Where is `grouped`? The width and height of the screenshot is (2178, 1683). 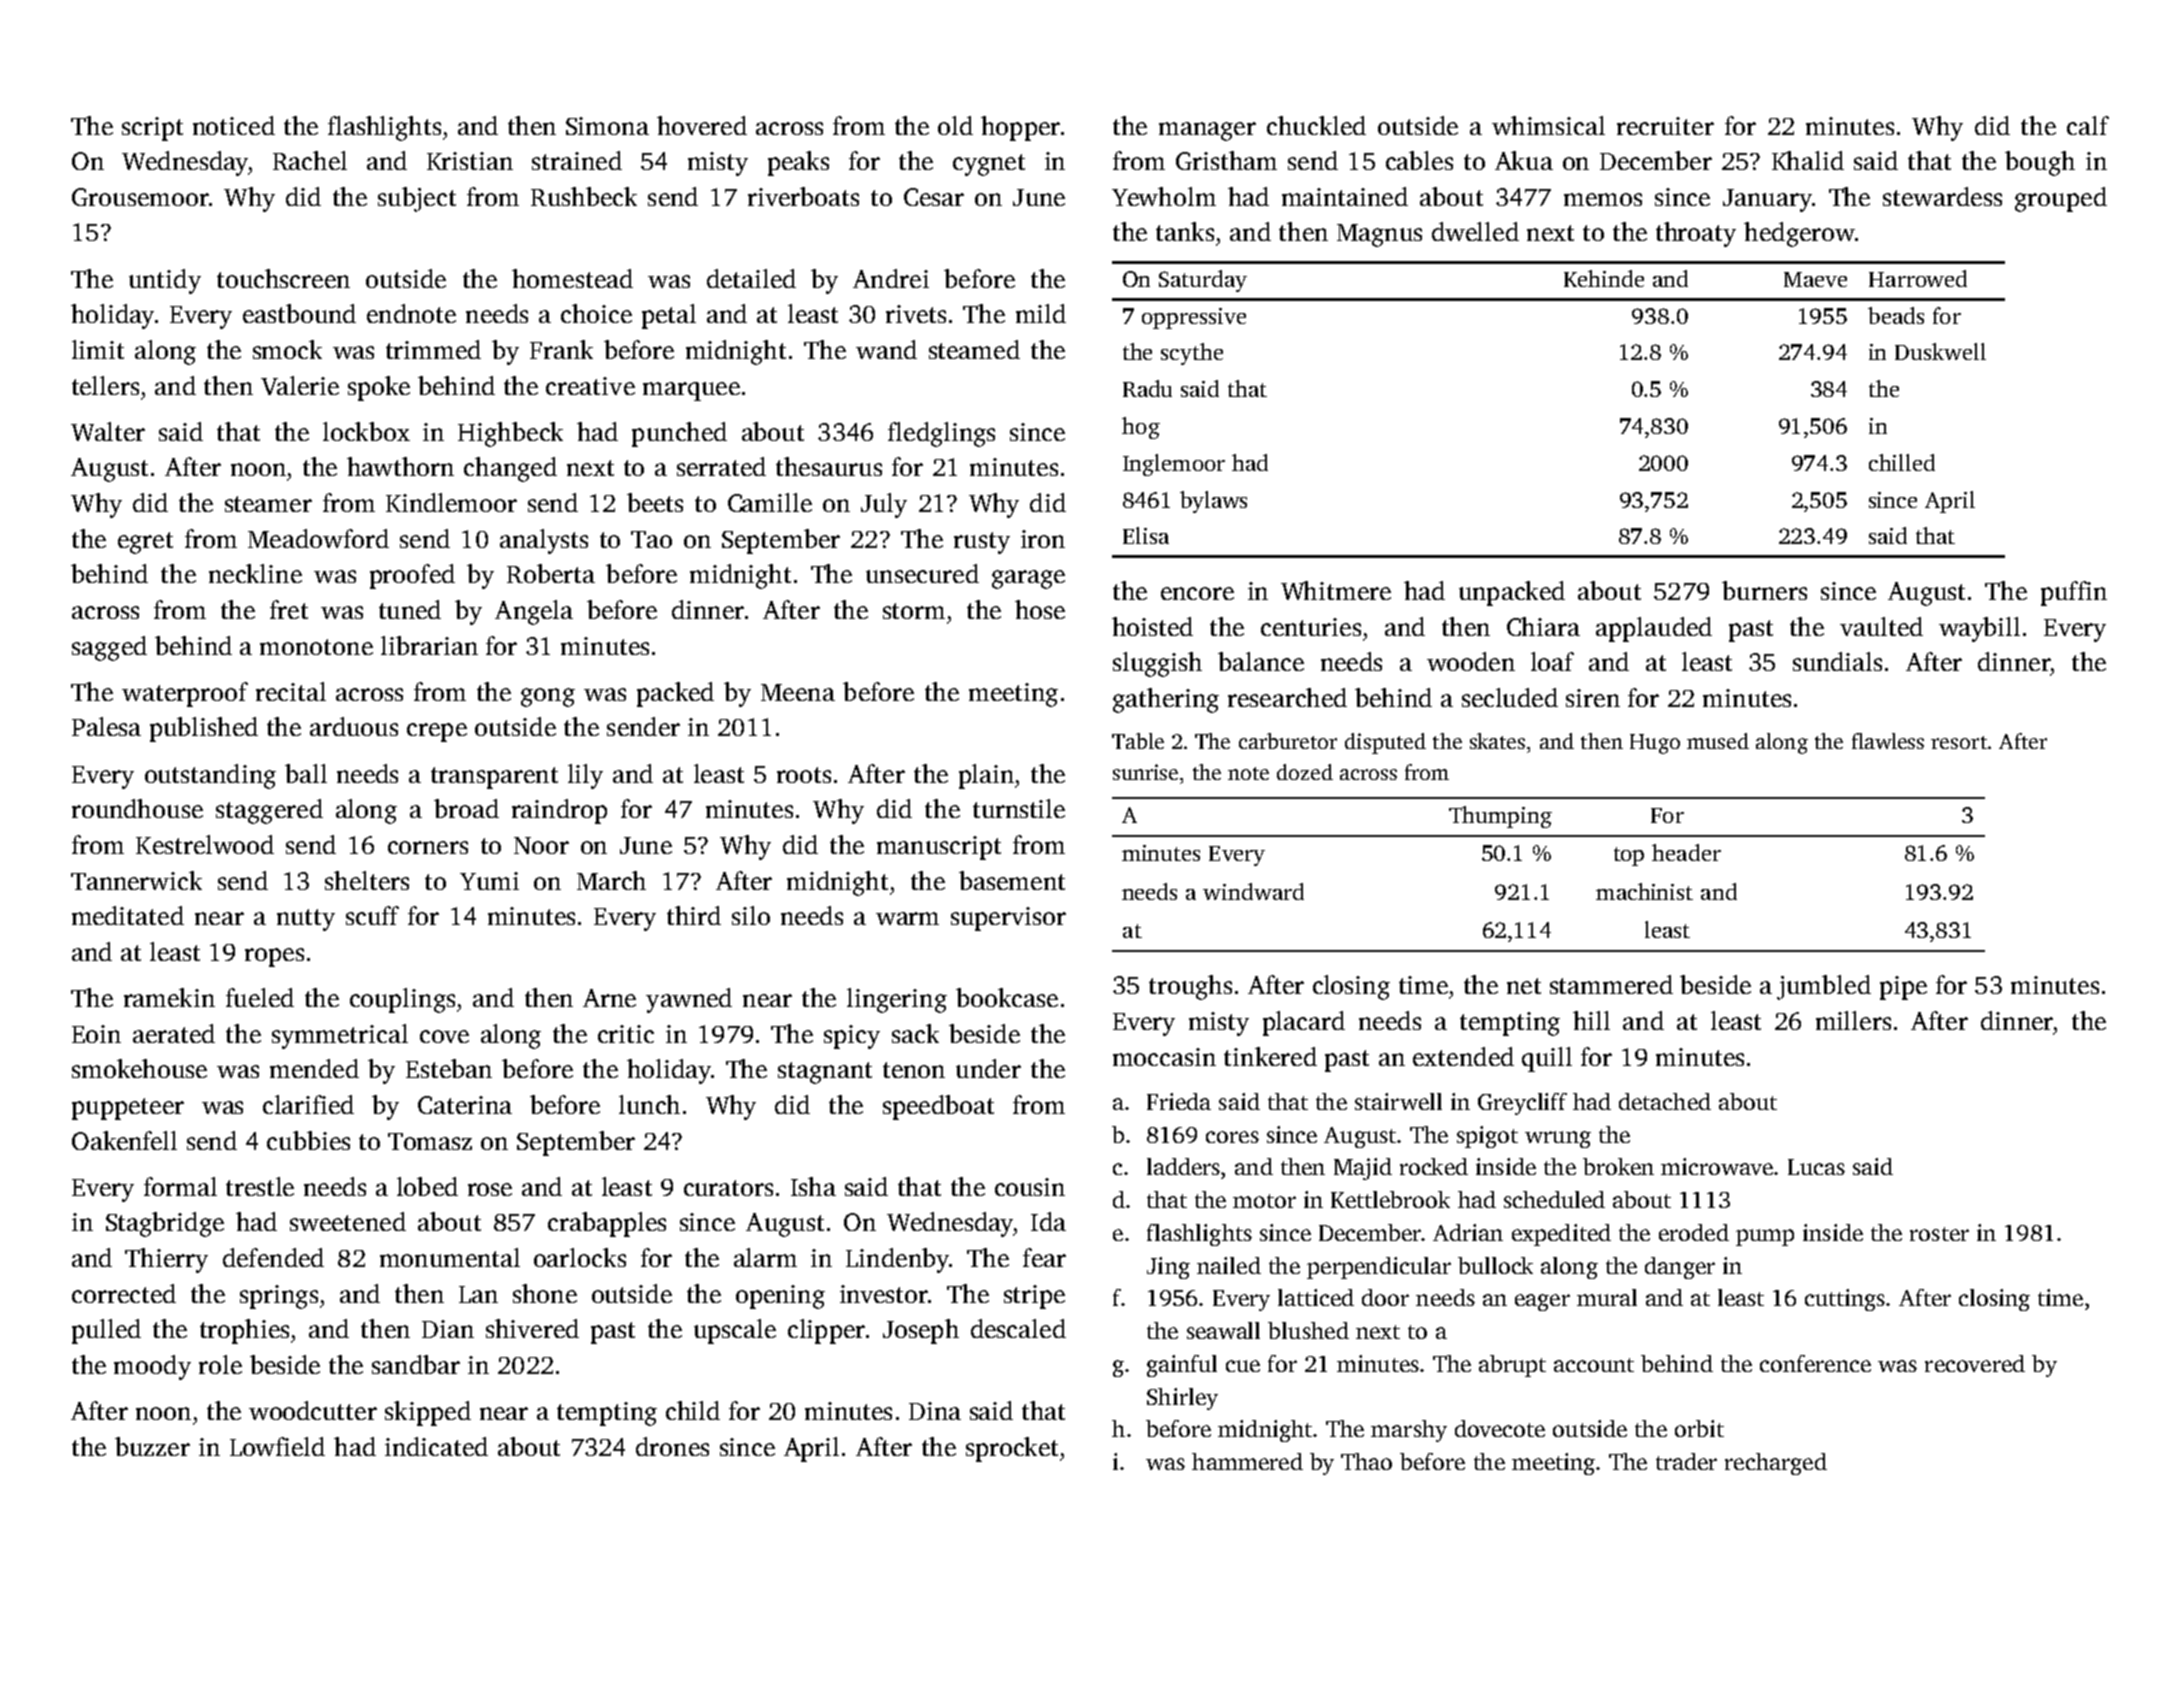 grouped is located at coordinates (2061, 199).
